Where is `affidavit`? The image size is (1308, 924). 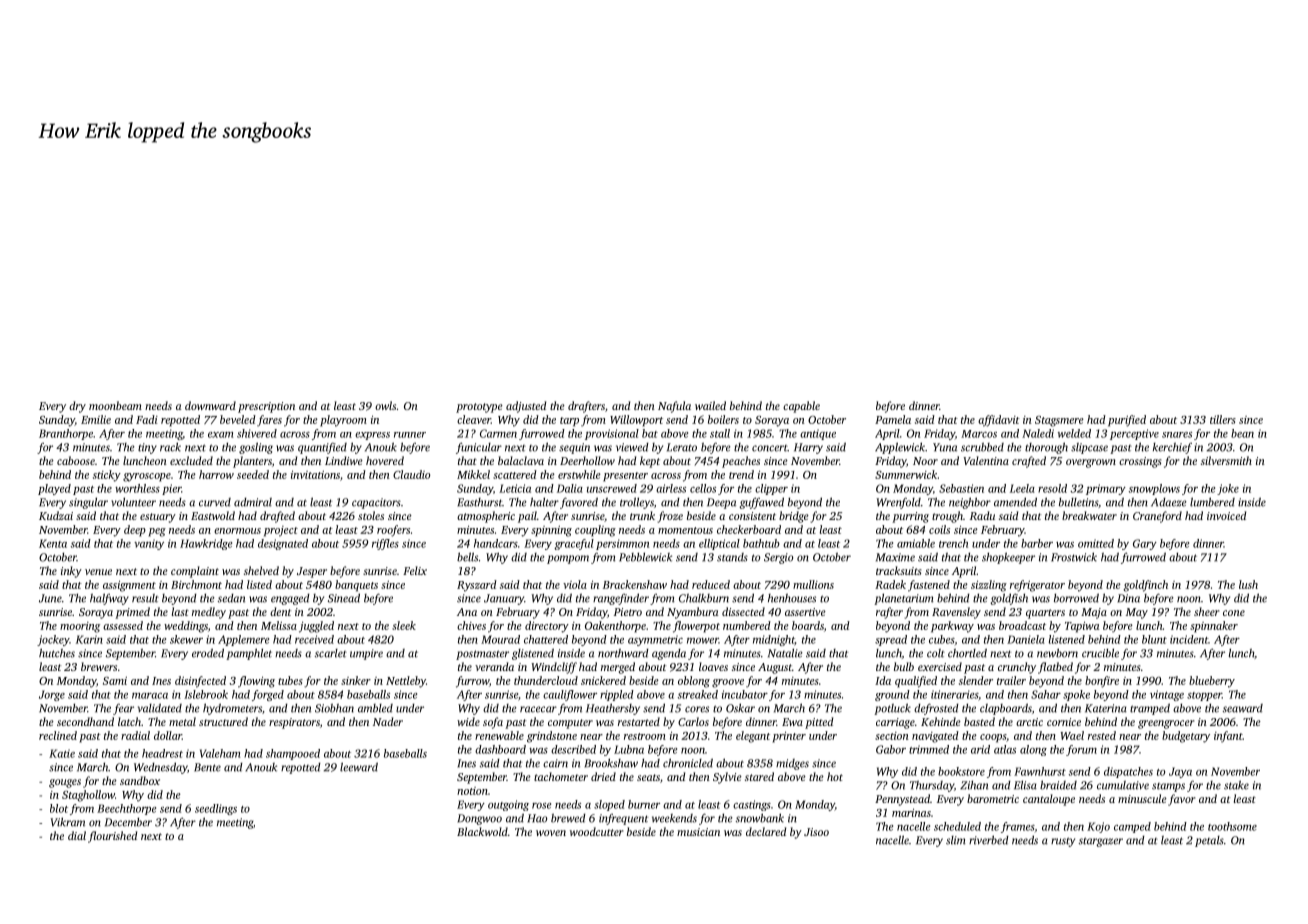 affidavit is located at coordinates (999, 421).
